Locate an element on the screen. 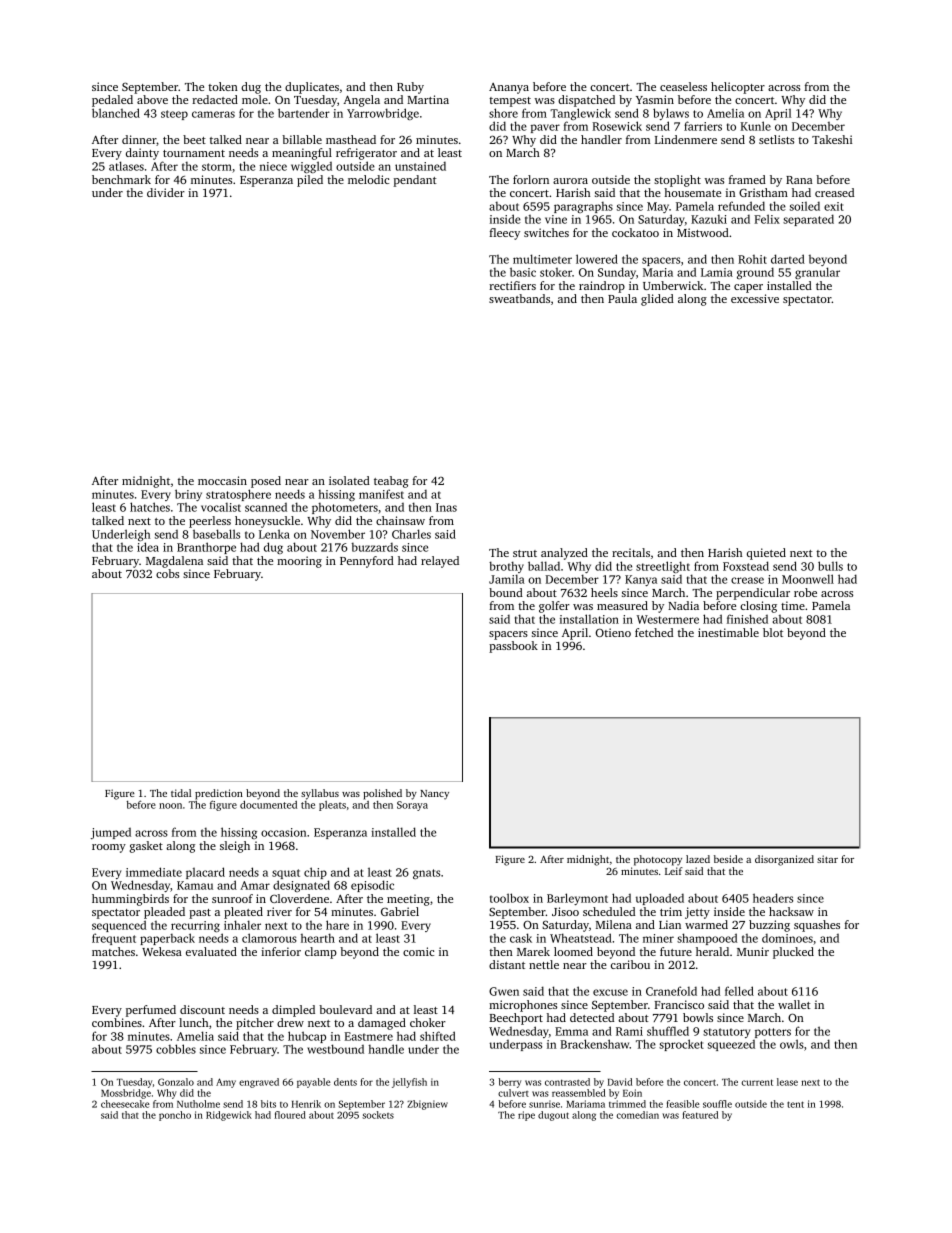 The image size is (952, 1233). beside is located at coordinates (728, 859).
